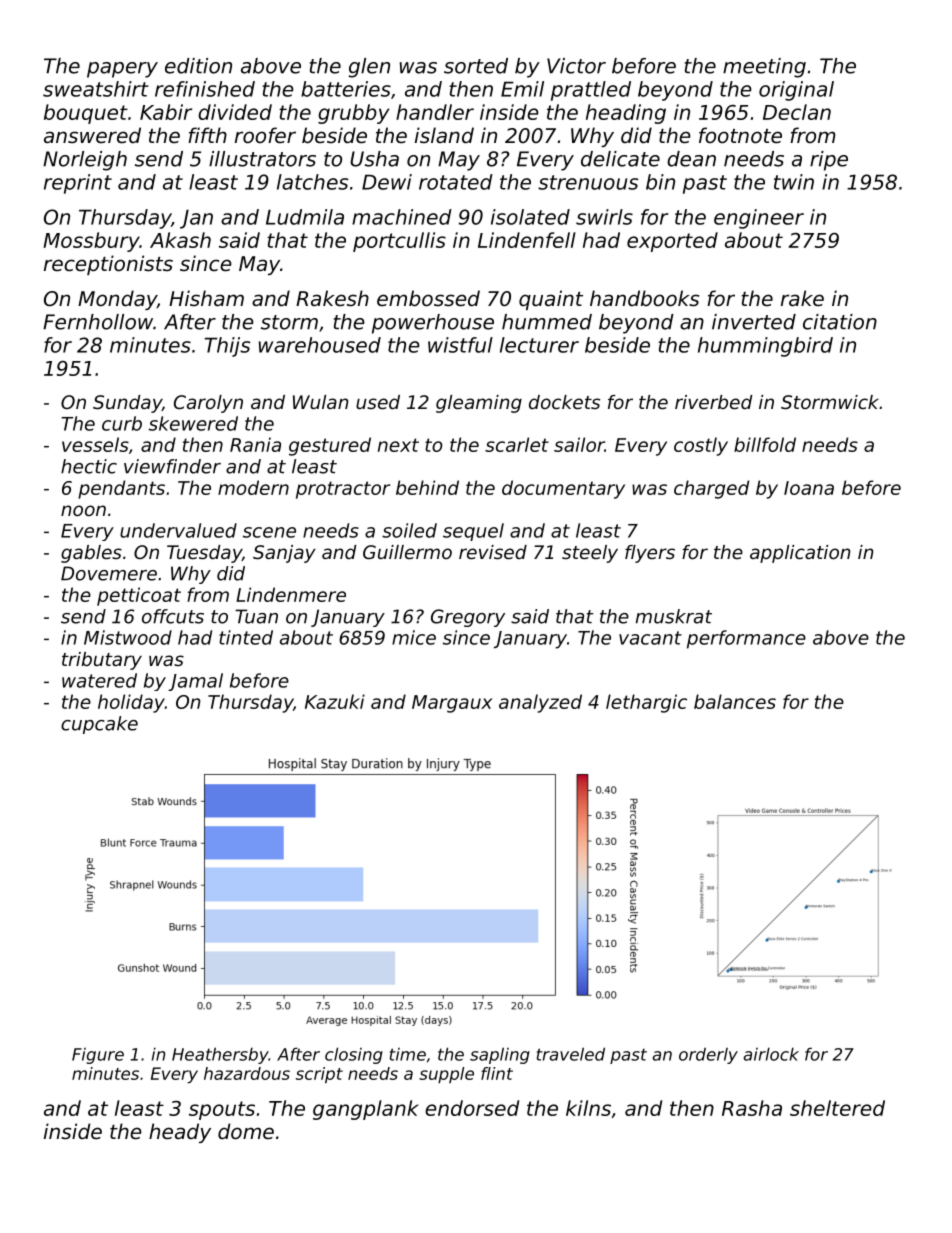  What do you see at coordinates (800, 554) in the screenshot?
I see `application` at bounding box center [800, 554].
